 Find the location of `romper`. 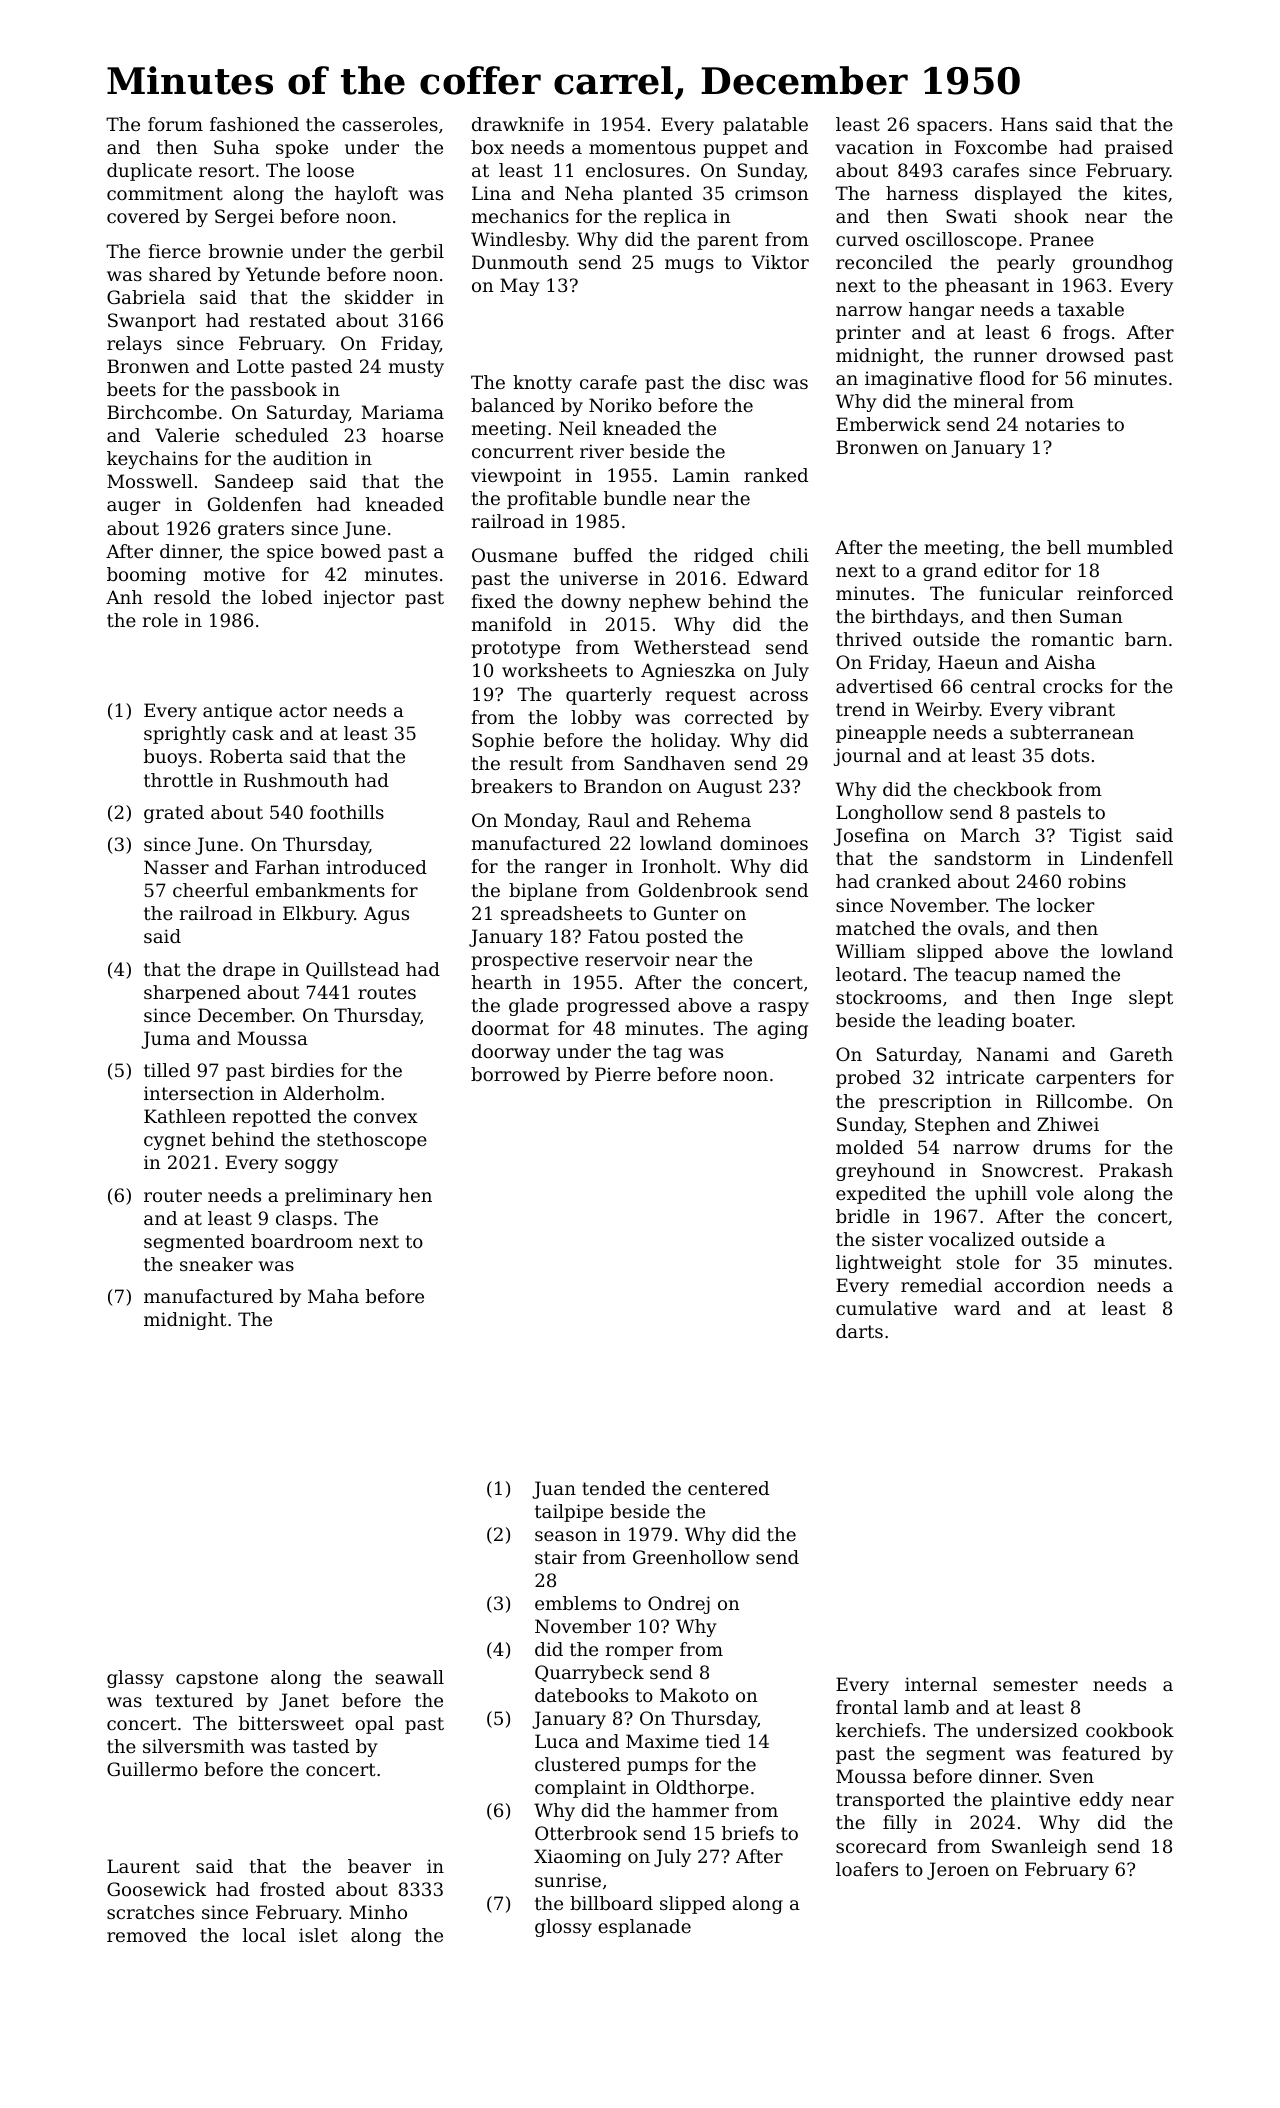

romper is located at coordinates (640, 1653).
